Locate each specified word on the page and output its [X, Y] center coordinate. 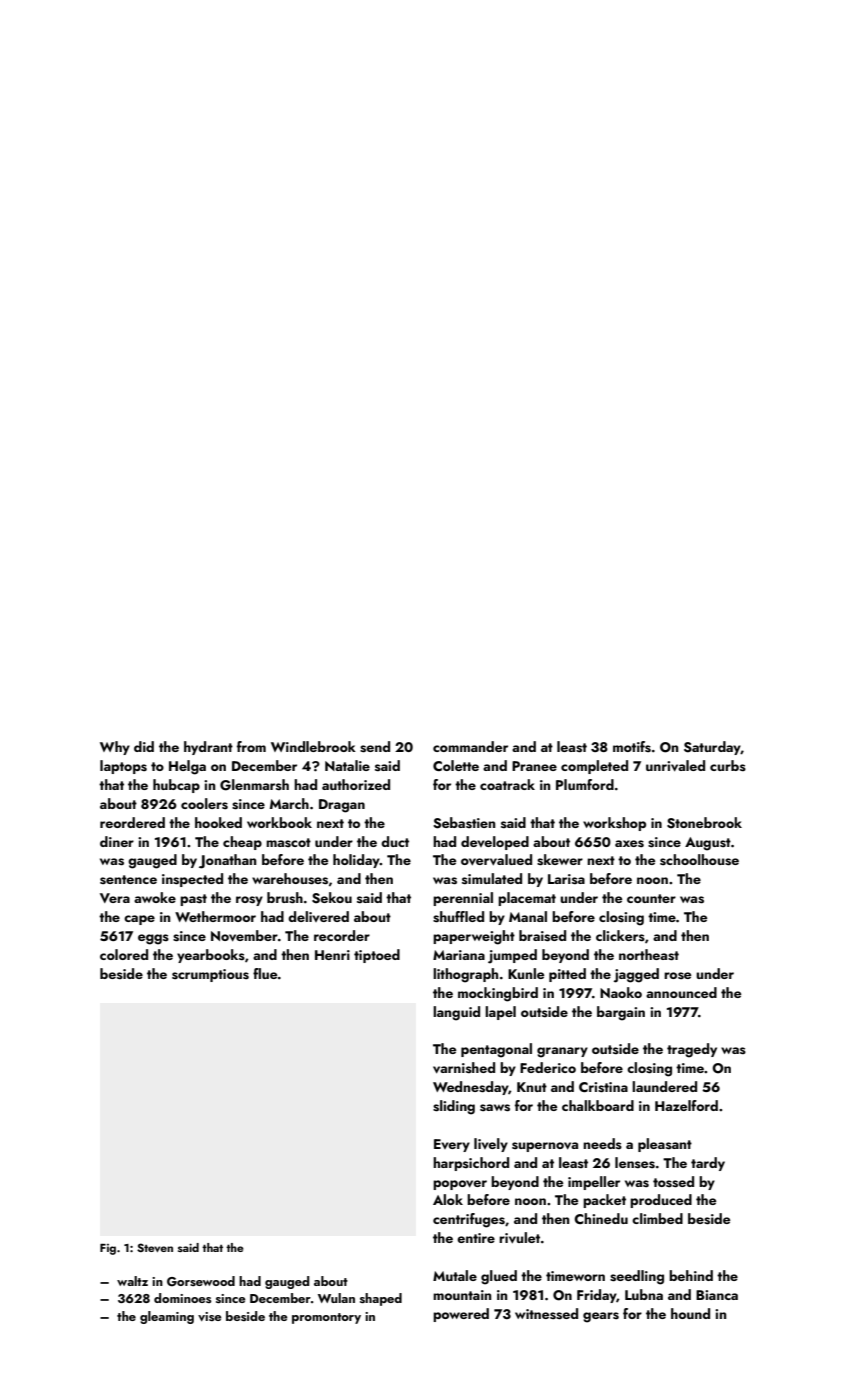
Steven [155, 1247]
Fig [108, 1249]
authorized [356, 784]
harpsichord [471, 1164]
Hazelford [686, 1105]
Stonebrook [704, 823]
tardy [708, 1164]
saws [495, 1108]
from [251, 746]
